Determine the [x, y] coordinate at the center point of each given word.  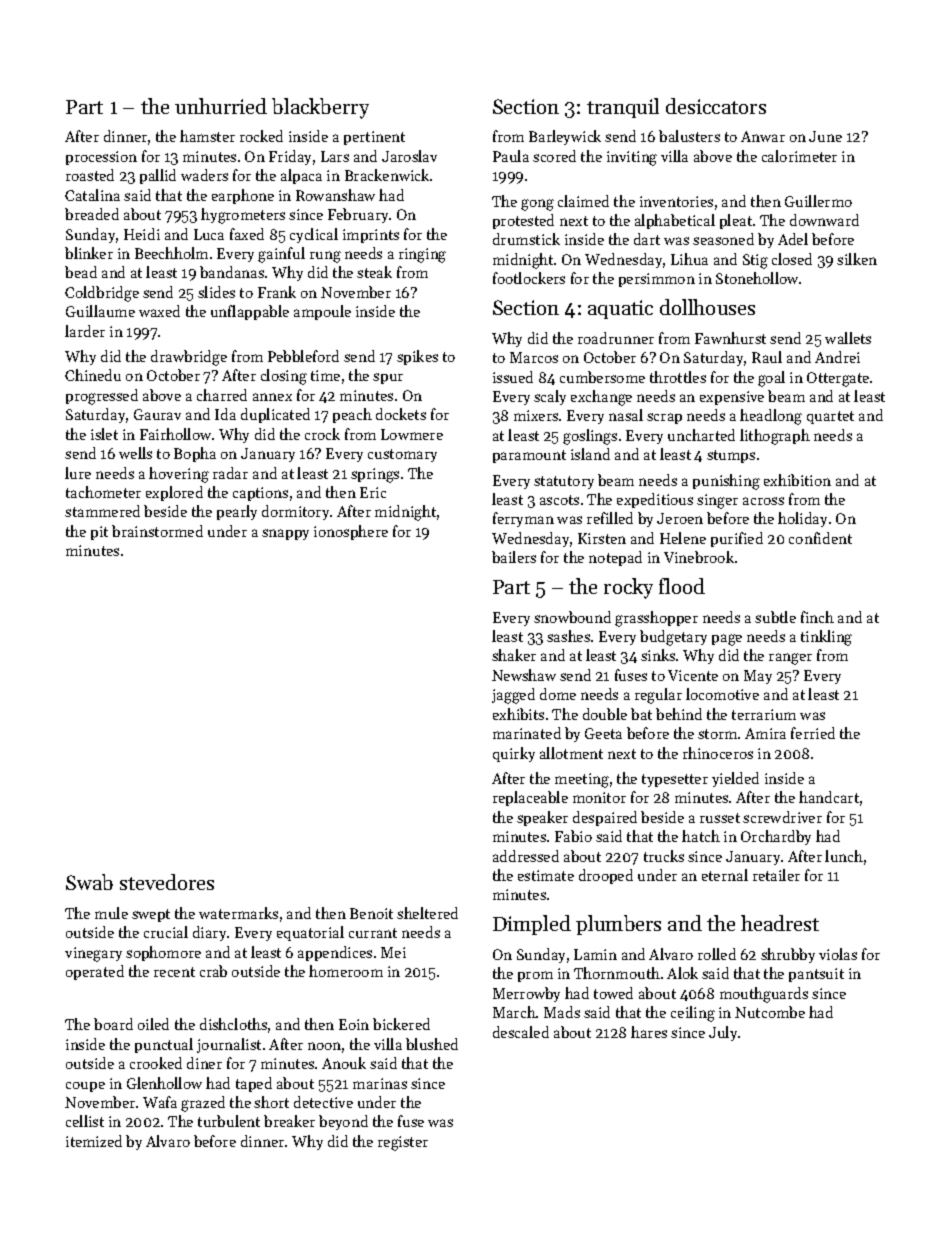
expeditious [655, 500]
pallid [158, 176]
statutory [564, 482]
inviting [632, 158]
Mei [393, 952]
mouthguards [764, 995]
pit [99, 533]
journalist [229, 1045]
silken [857, 259]
